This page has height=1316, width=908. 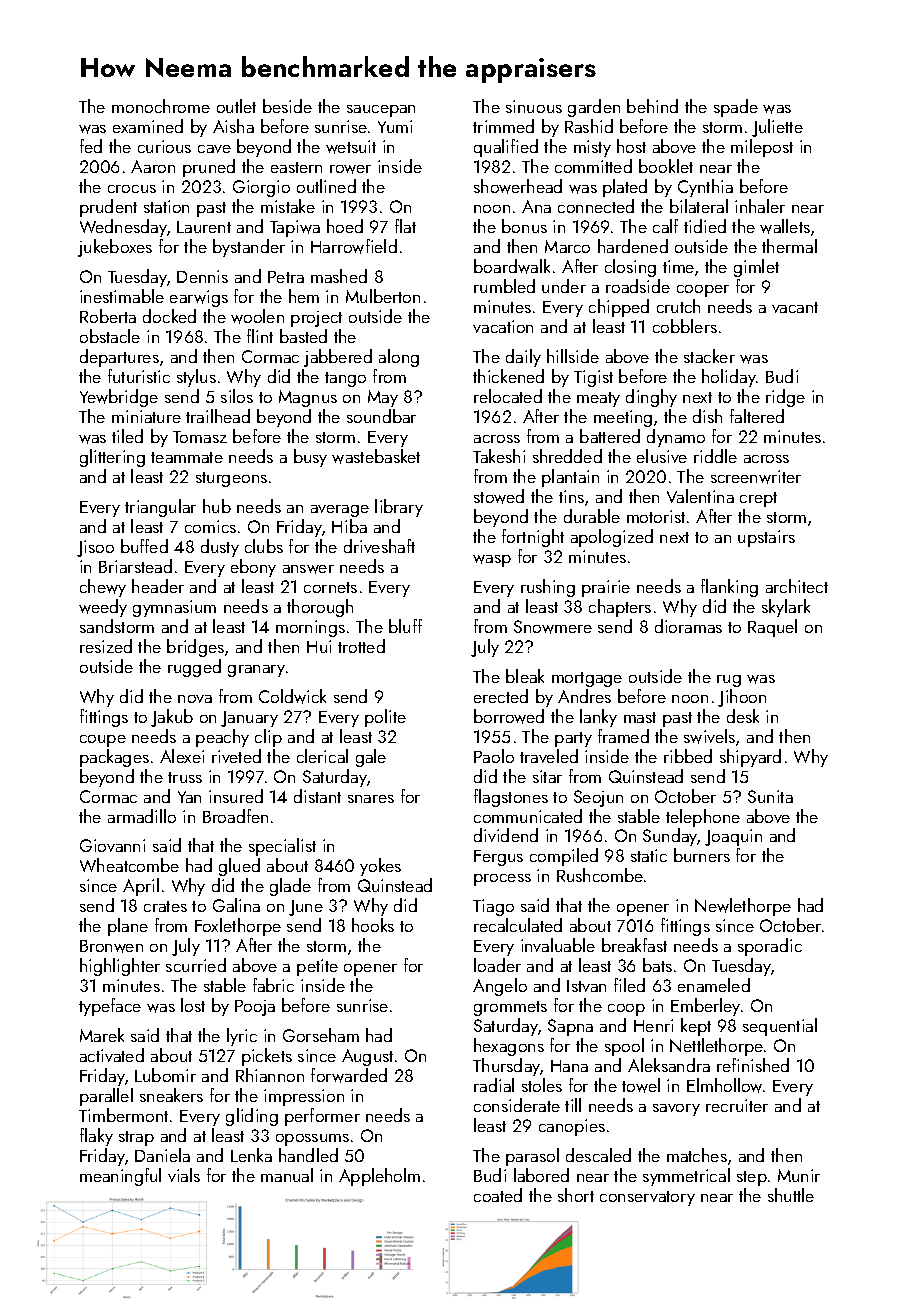 I want to click on holiday, so click(x=729, y=378).
